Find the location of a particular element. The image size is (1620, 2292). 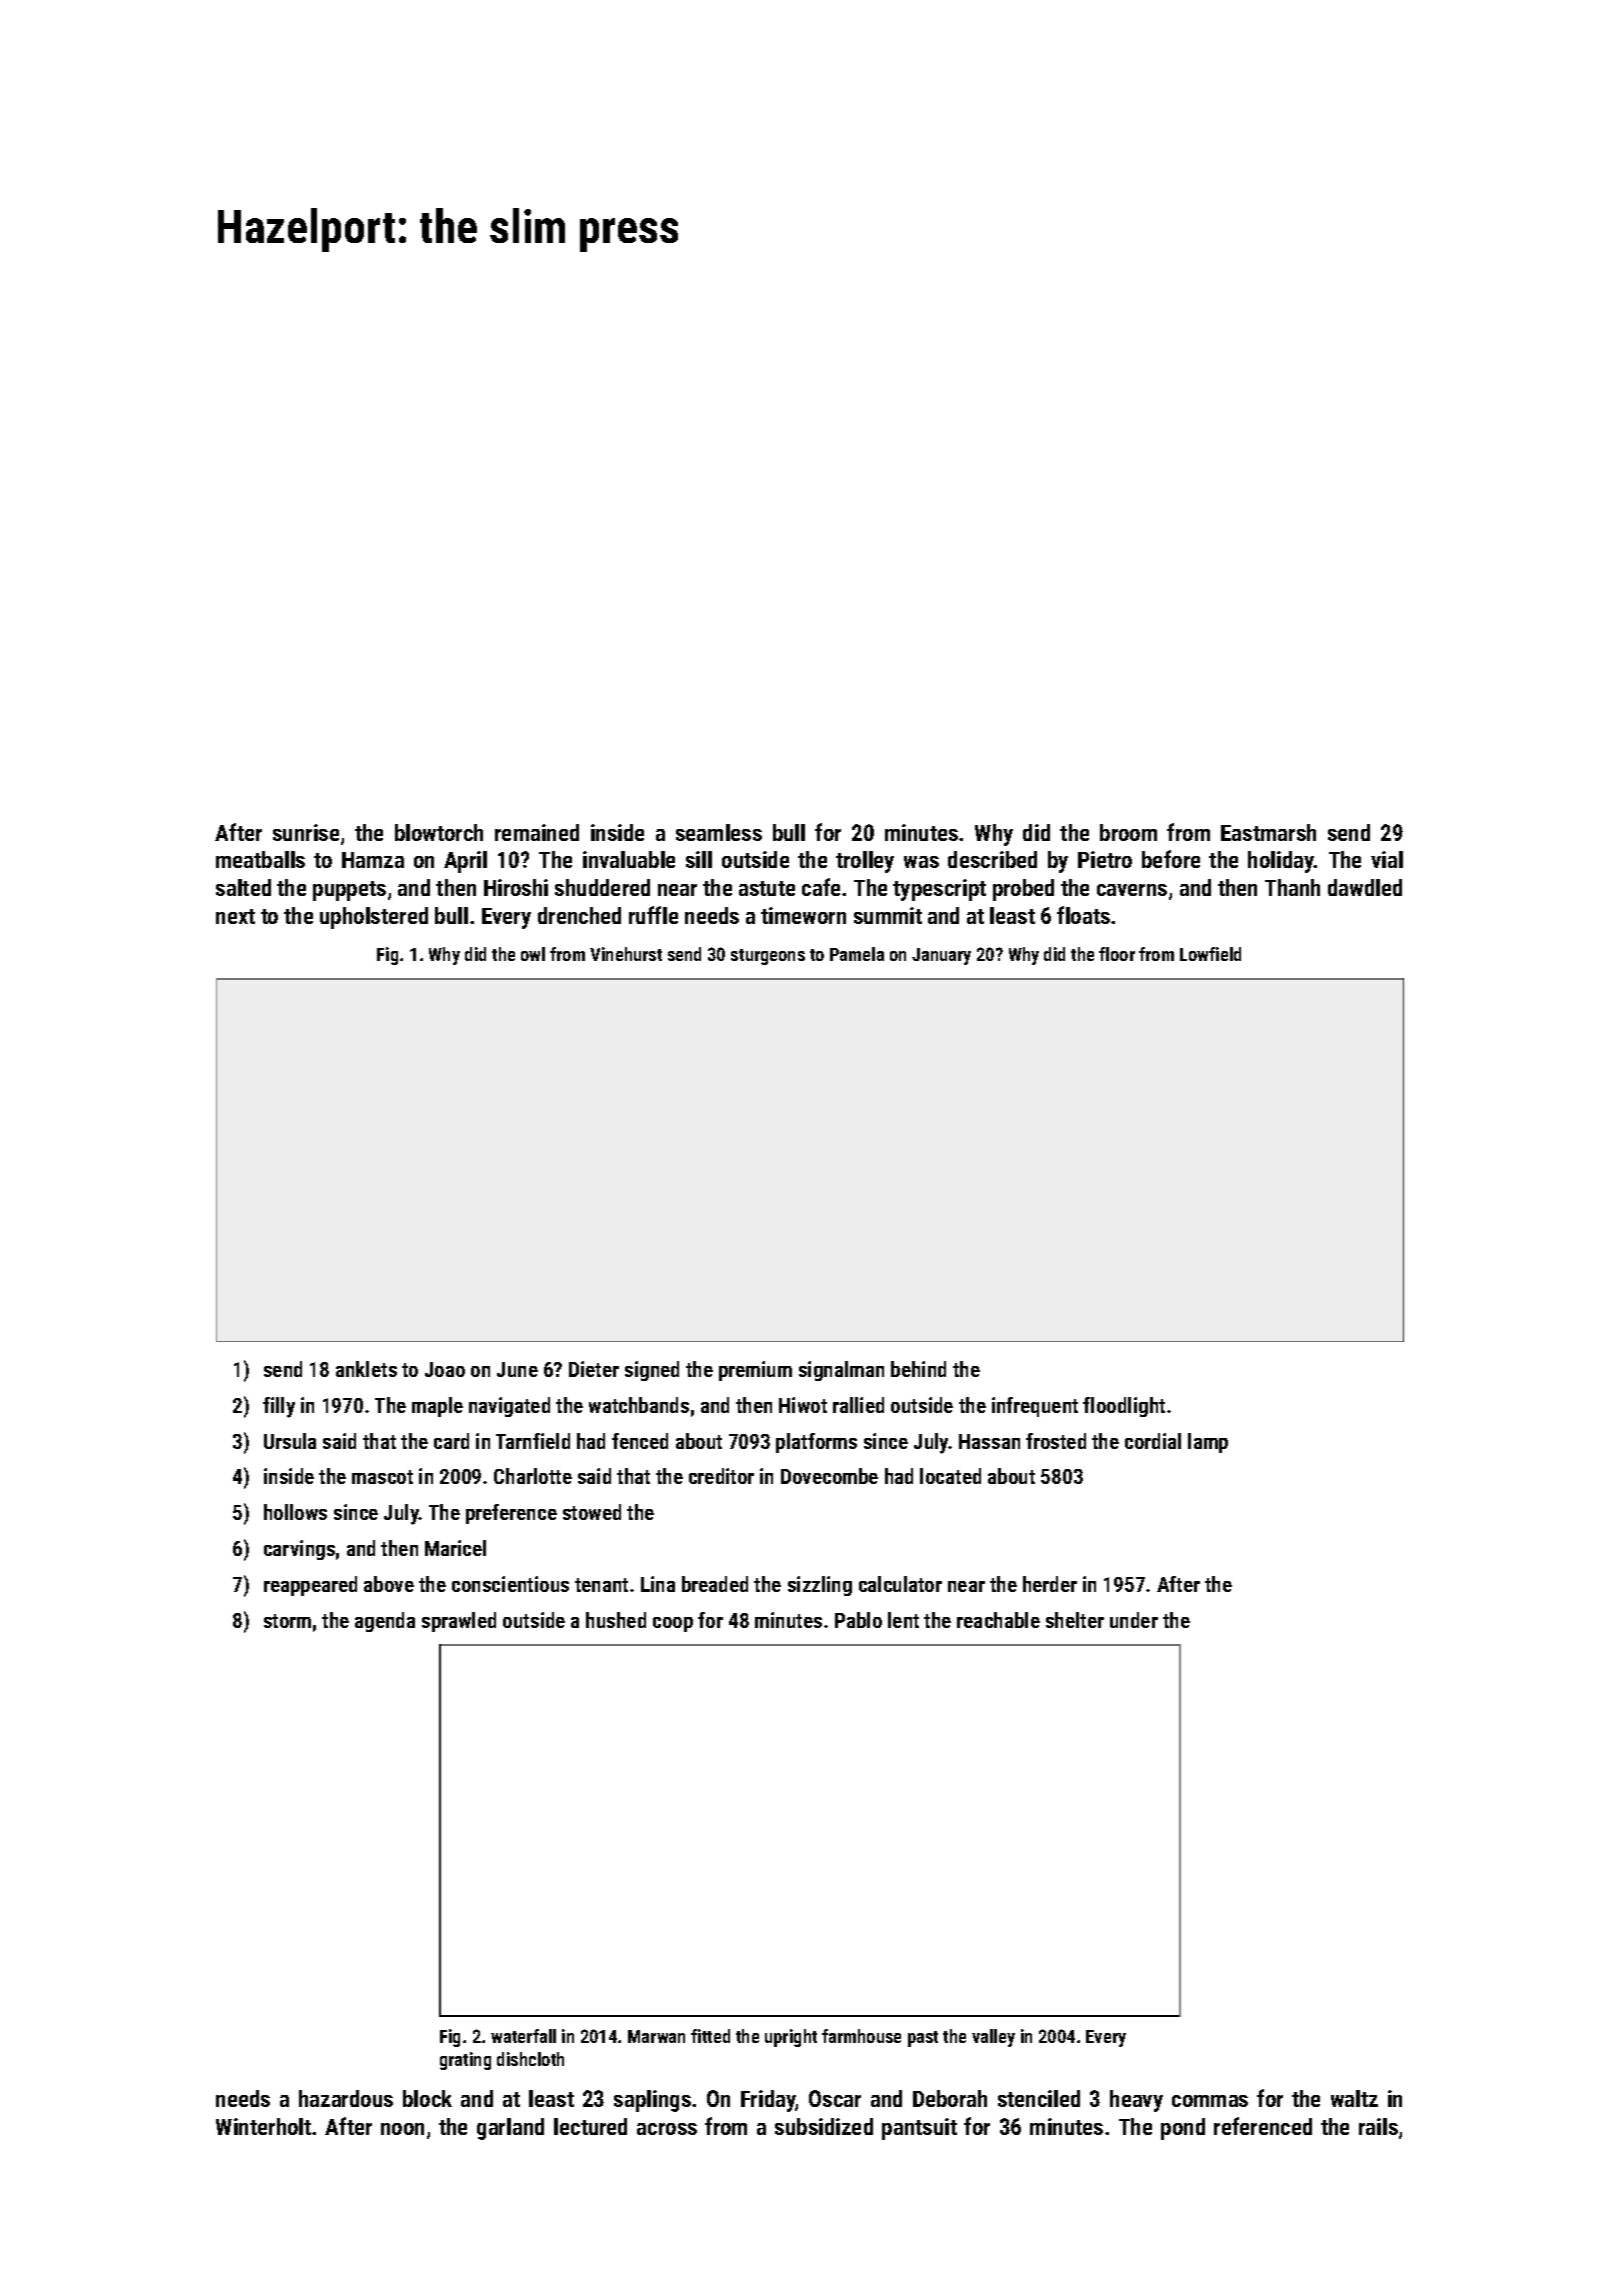

hazardous is located at coordinates (346, 2098).
